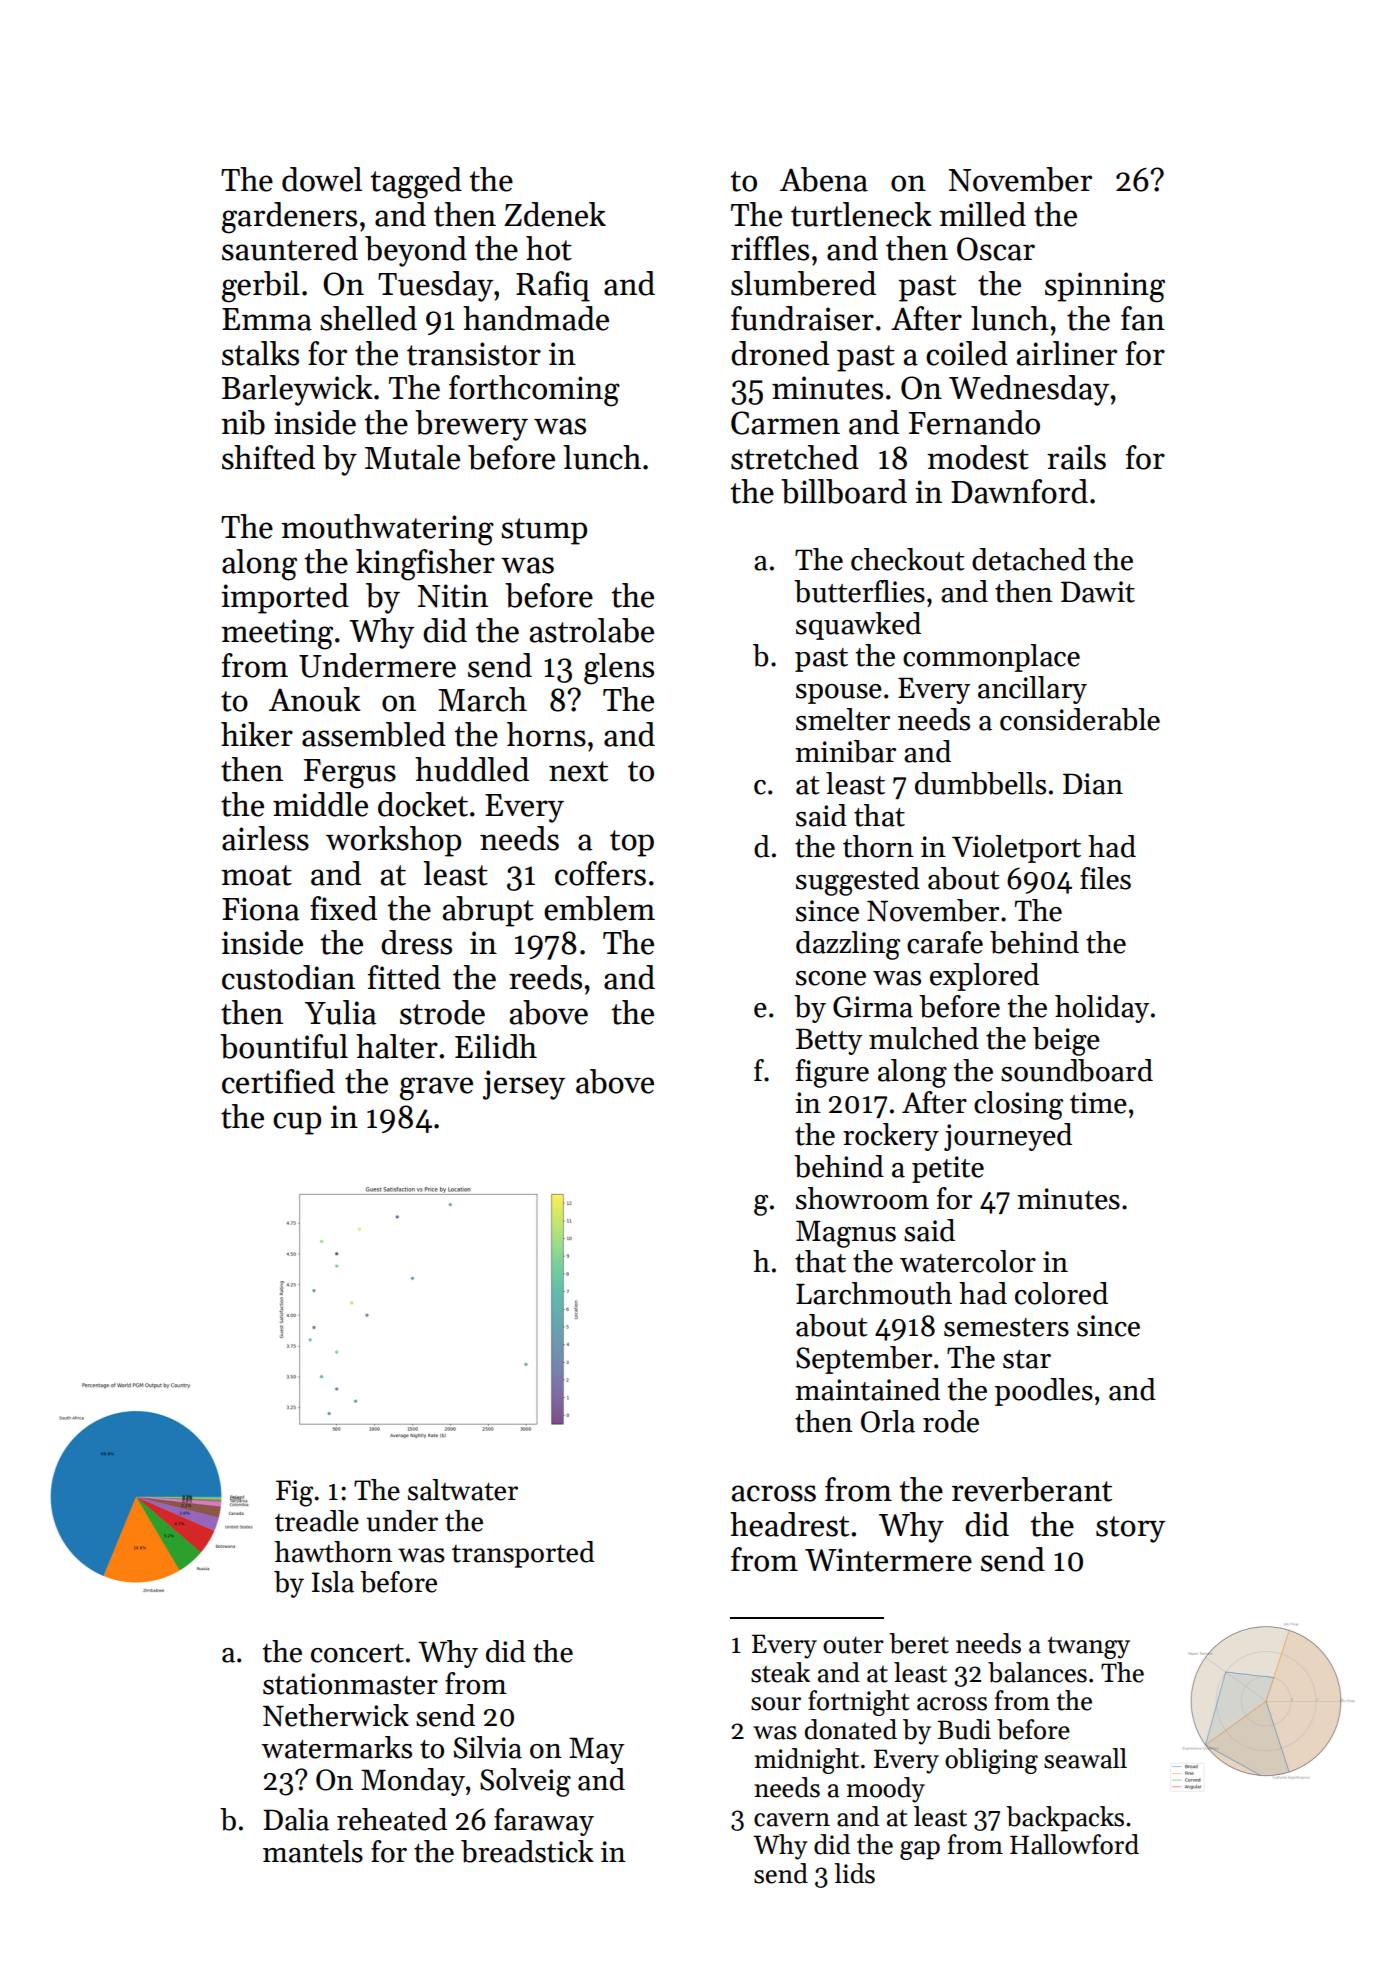 This screenshot has width=1386, height=1969. Describe the element at coordinates (392, 1819) in the screenshot. I see `reheated` at that location.
